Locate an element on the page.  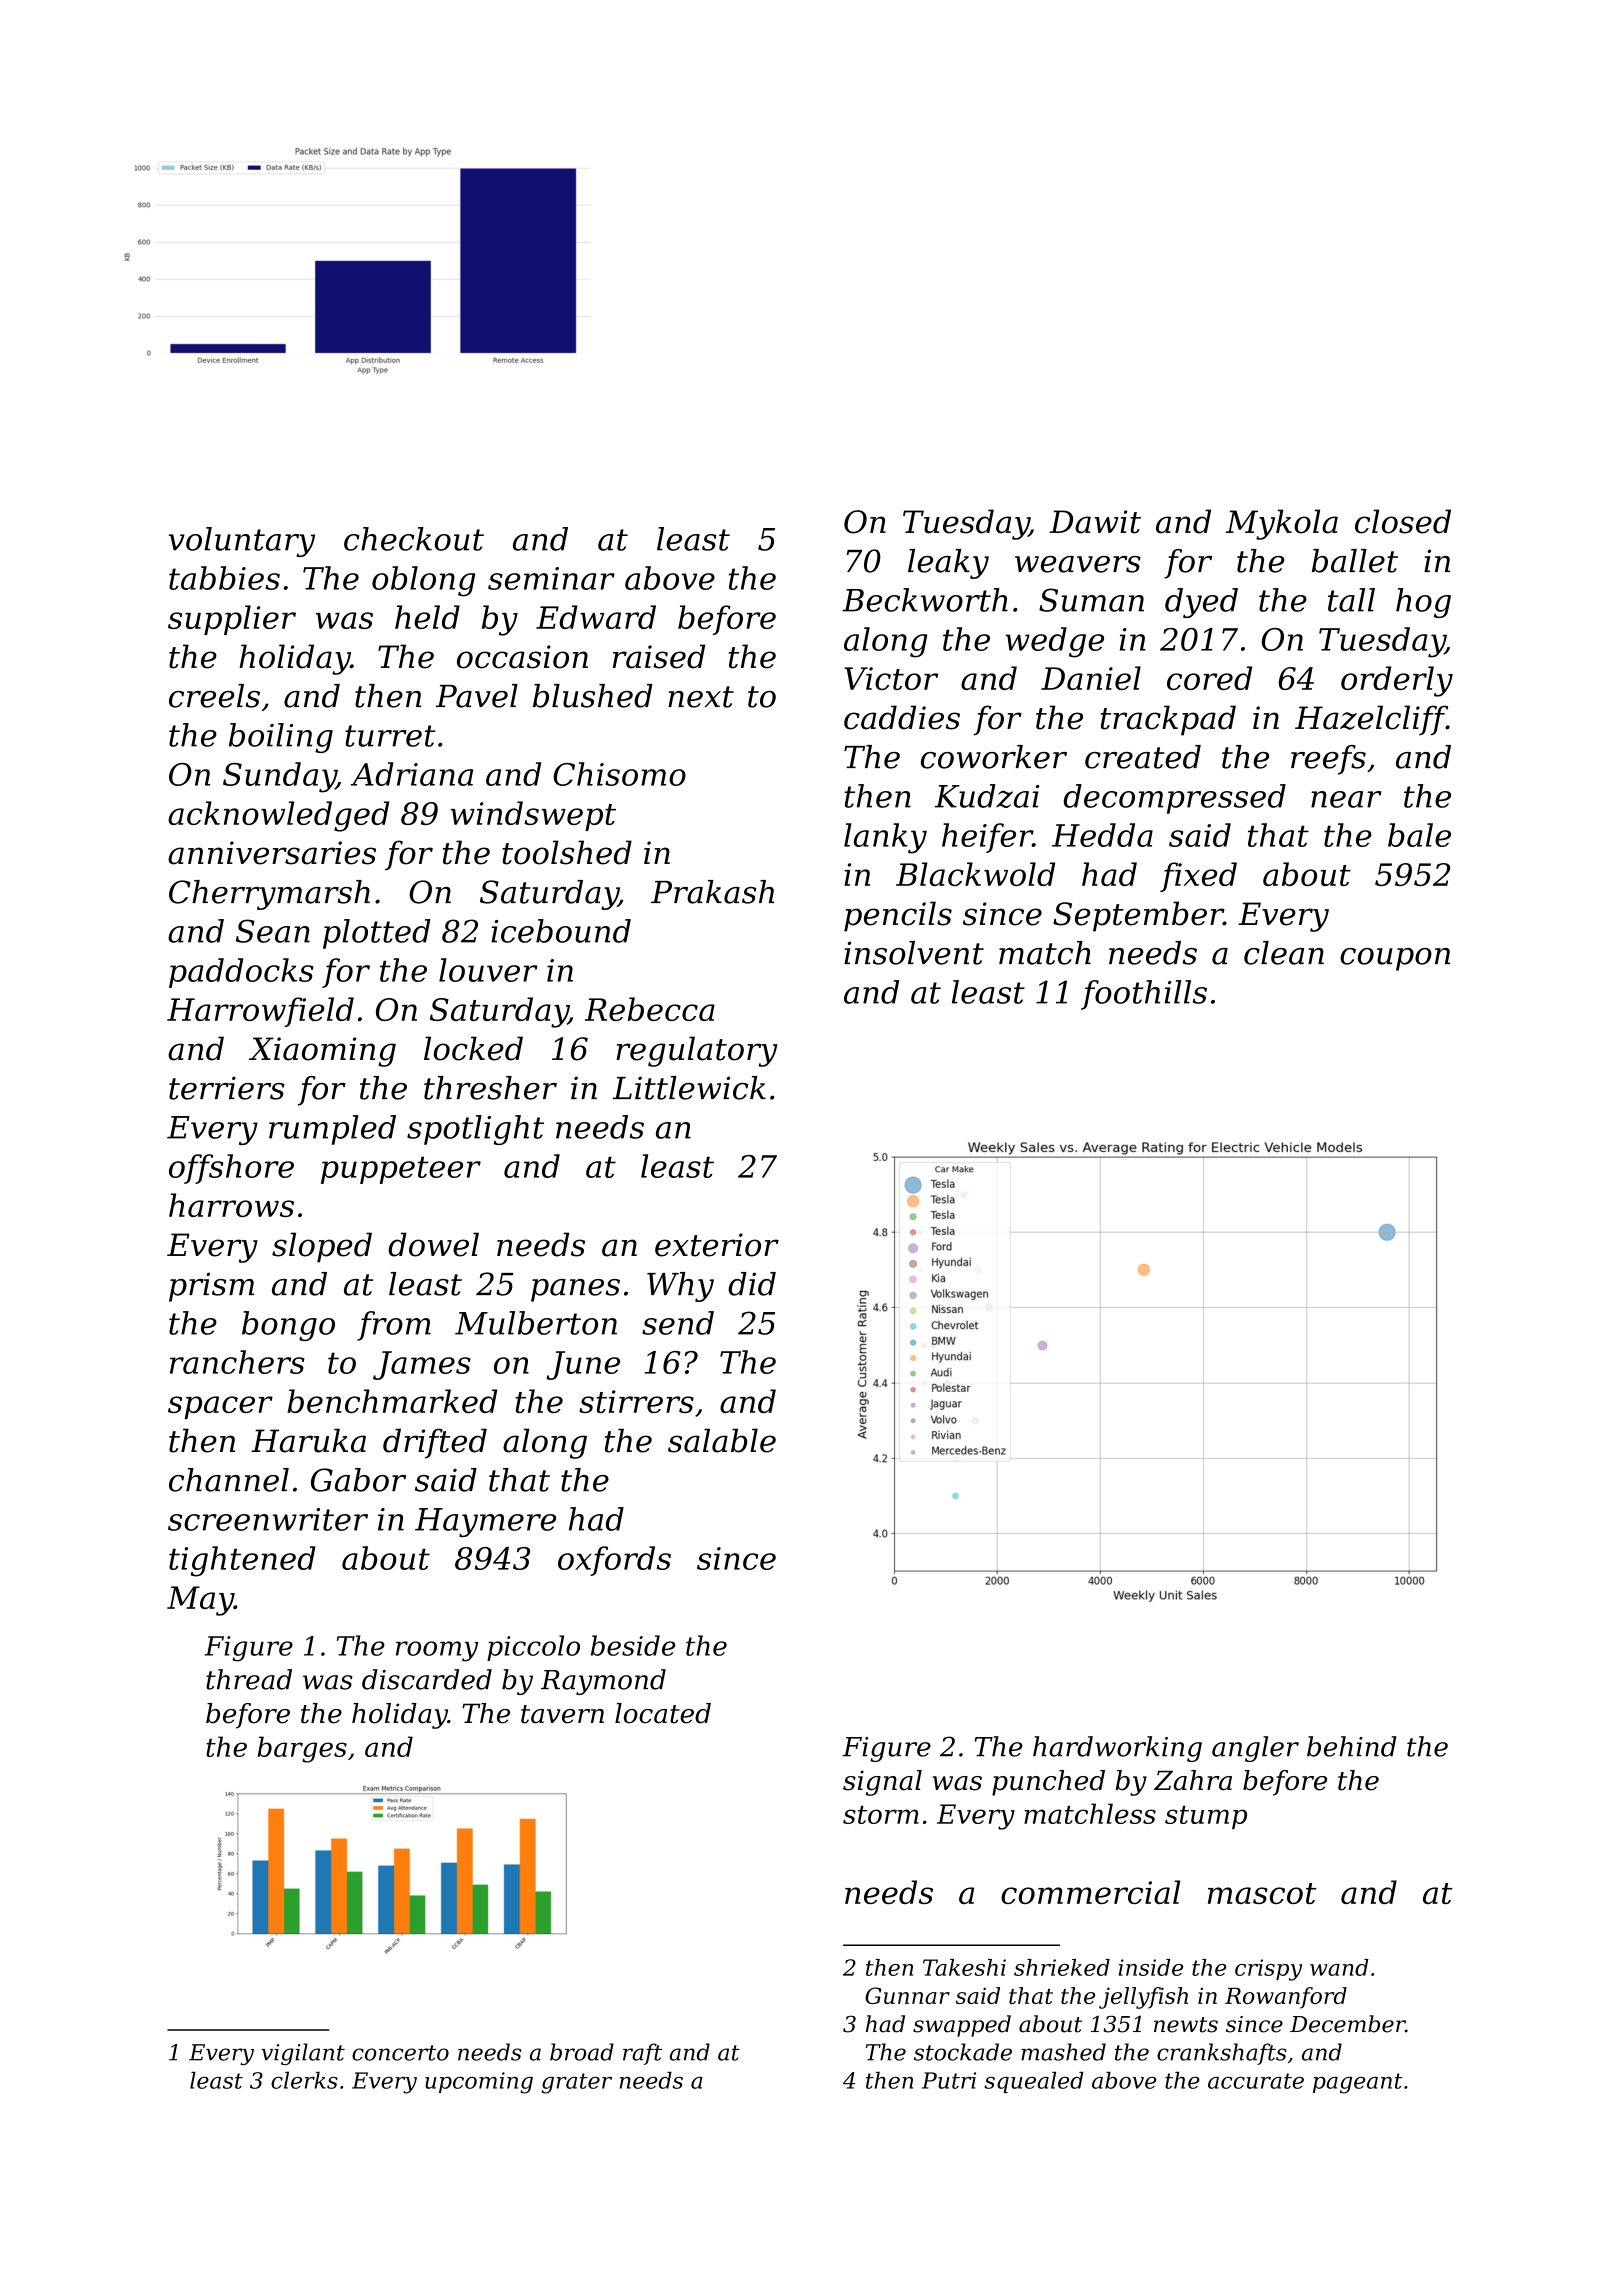
barges is located at coordinates (302, 1749).
